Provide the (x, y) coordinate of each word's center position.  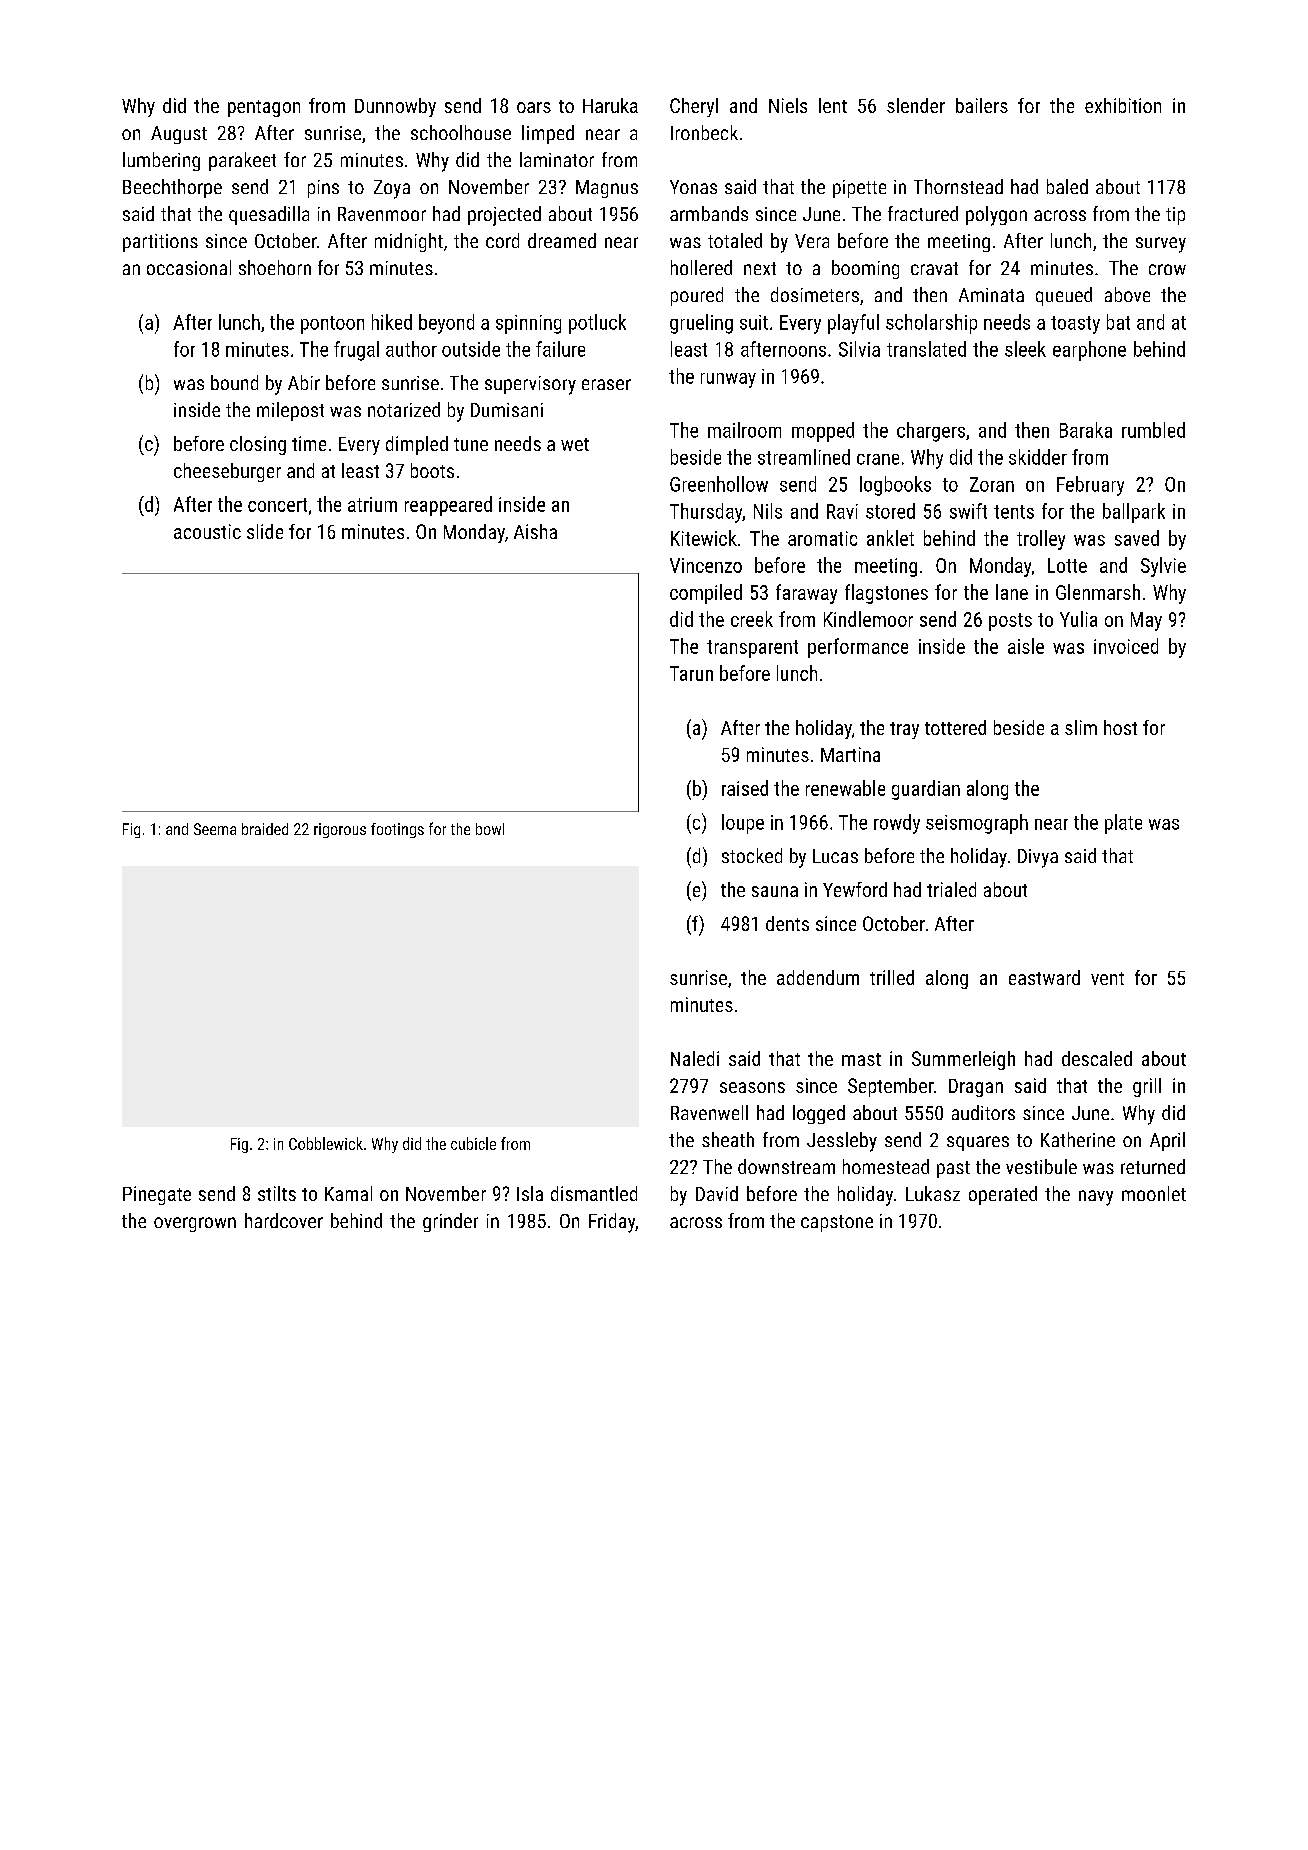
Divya (1038, 858)
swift (968, 511)
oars (534, 107)
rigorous (340, 830)
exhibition (1123, 105)
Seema (215, 829)
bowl (490, 829)
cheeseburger (227, 472)
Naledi (695, 1058)
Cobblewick (326, 1143)
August (179, 135)
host (1120, 727)
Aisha (535, 531)
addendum (818, 977)
